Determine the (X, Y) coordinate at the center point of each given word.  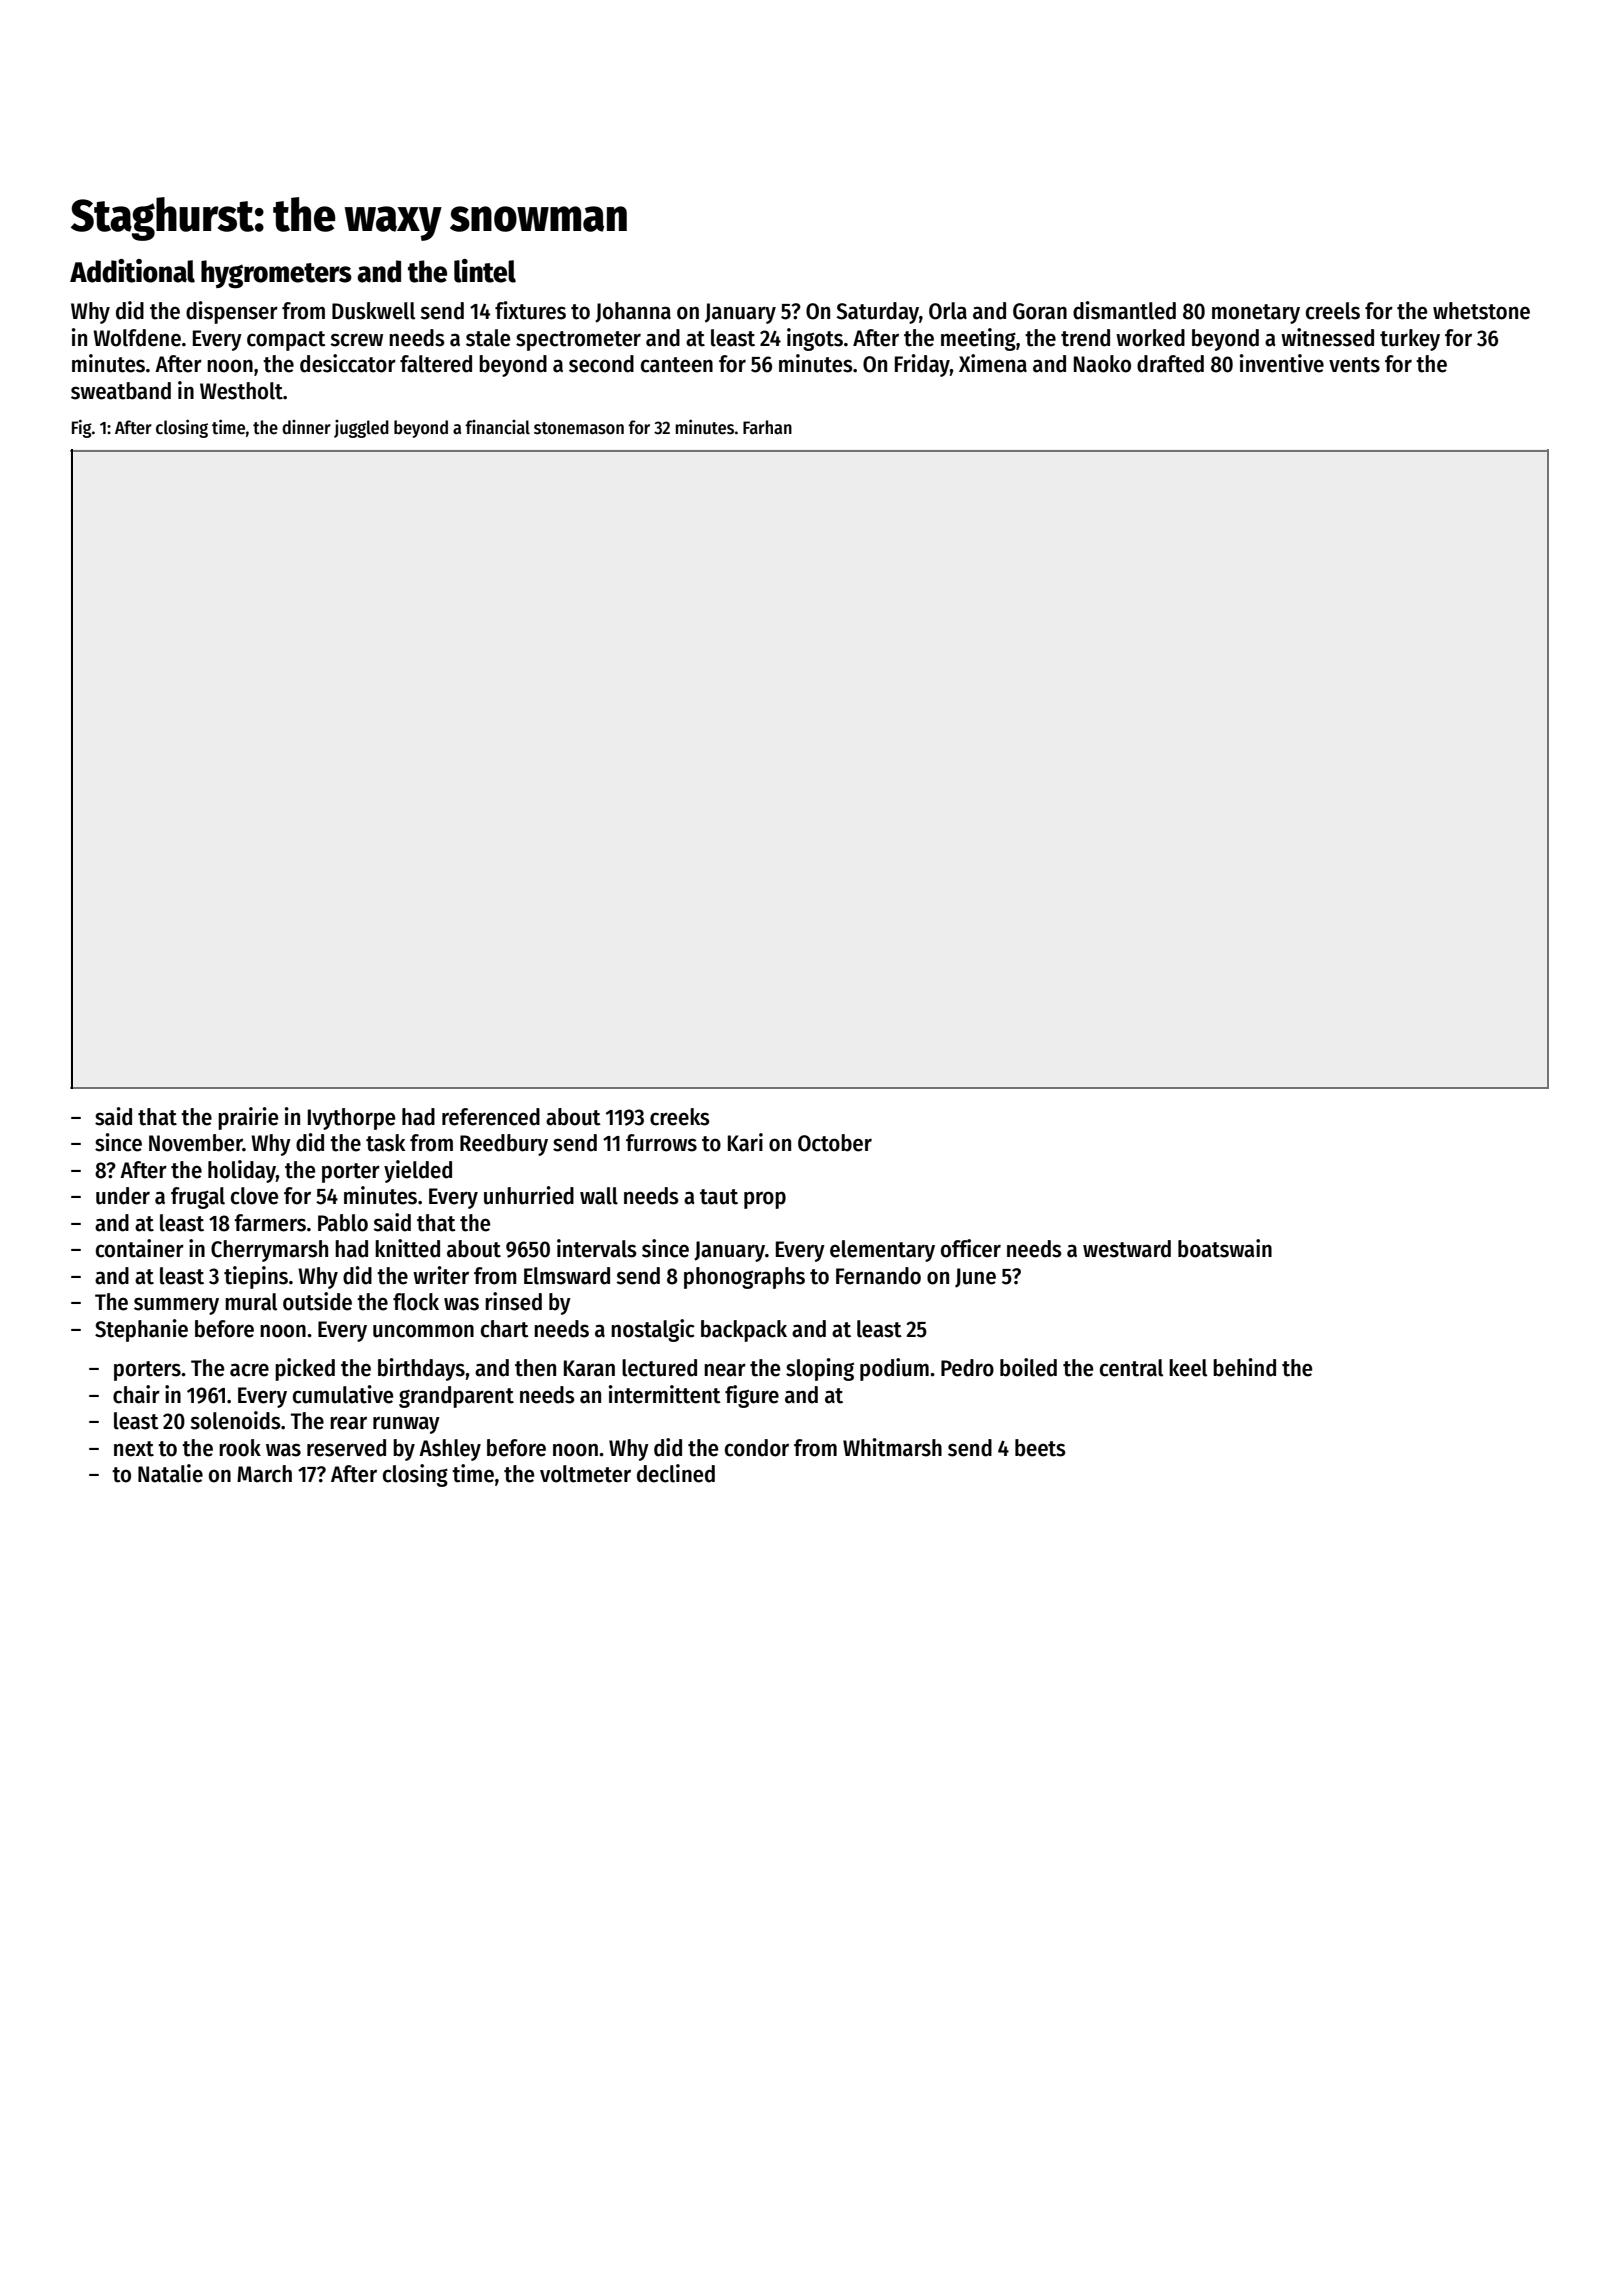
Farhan (767, 427)
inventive (1282, 363)
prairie (248, 1118)
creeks (680, 1117)
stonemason (579, 428)
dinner (306, 427)
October (835, 1143)
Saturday (878, 313)
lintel (485, 271)
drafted (1170, 364)
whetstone (1481, 311)
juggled (361, 429)
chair (136, 1394)
